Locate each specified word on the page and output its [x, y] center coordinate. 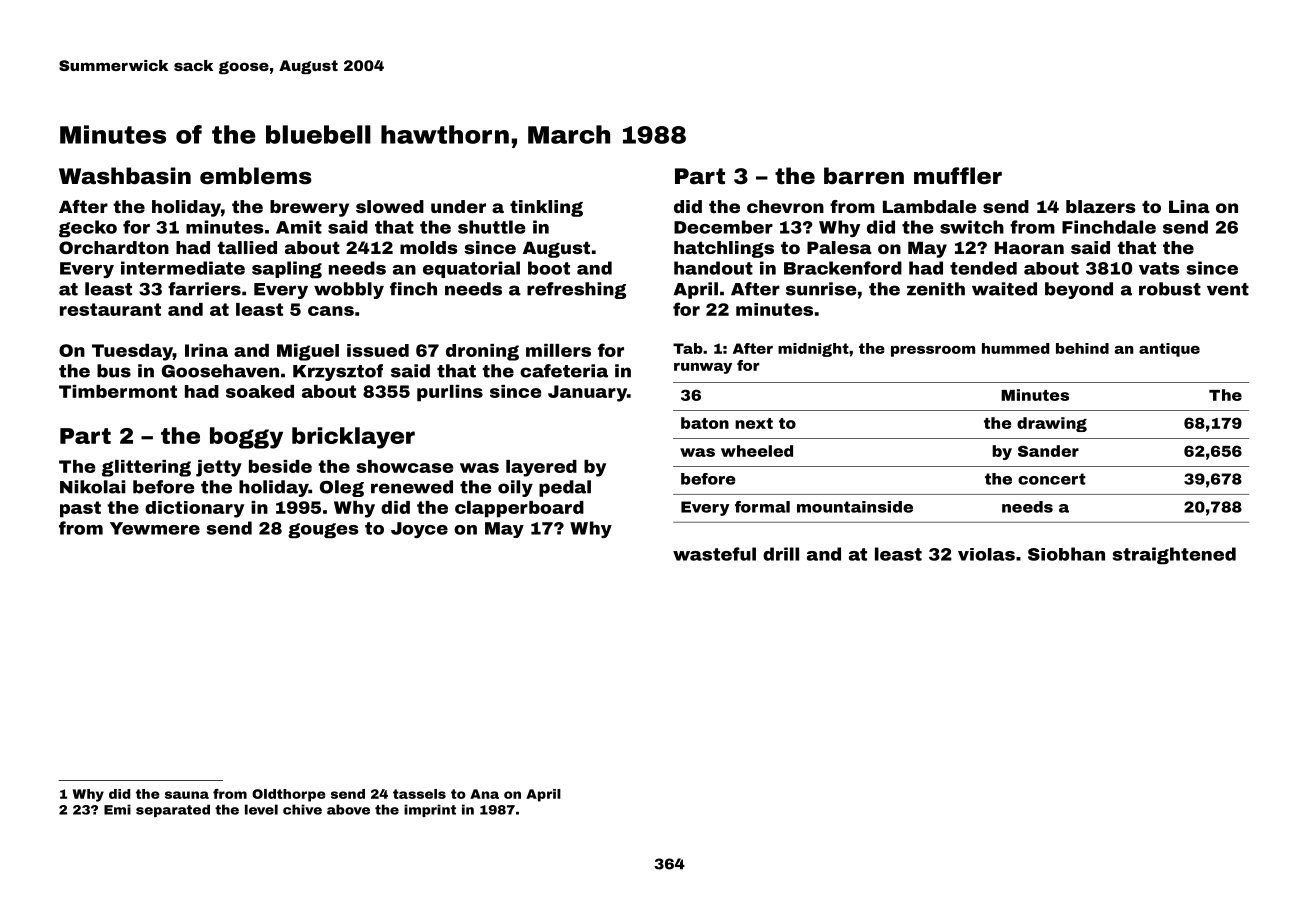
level [261, 809]
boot [549, 268]
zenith [936, 289]
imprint [430, 810]
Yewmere [155, 528]
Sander [1048, 451]
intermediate [183, 268]
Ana [484, 794]
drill [781, 554]
